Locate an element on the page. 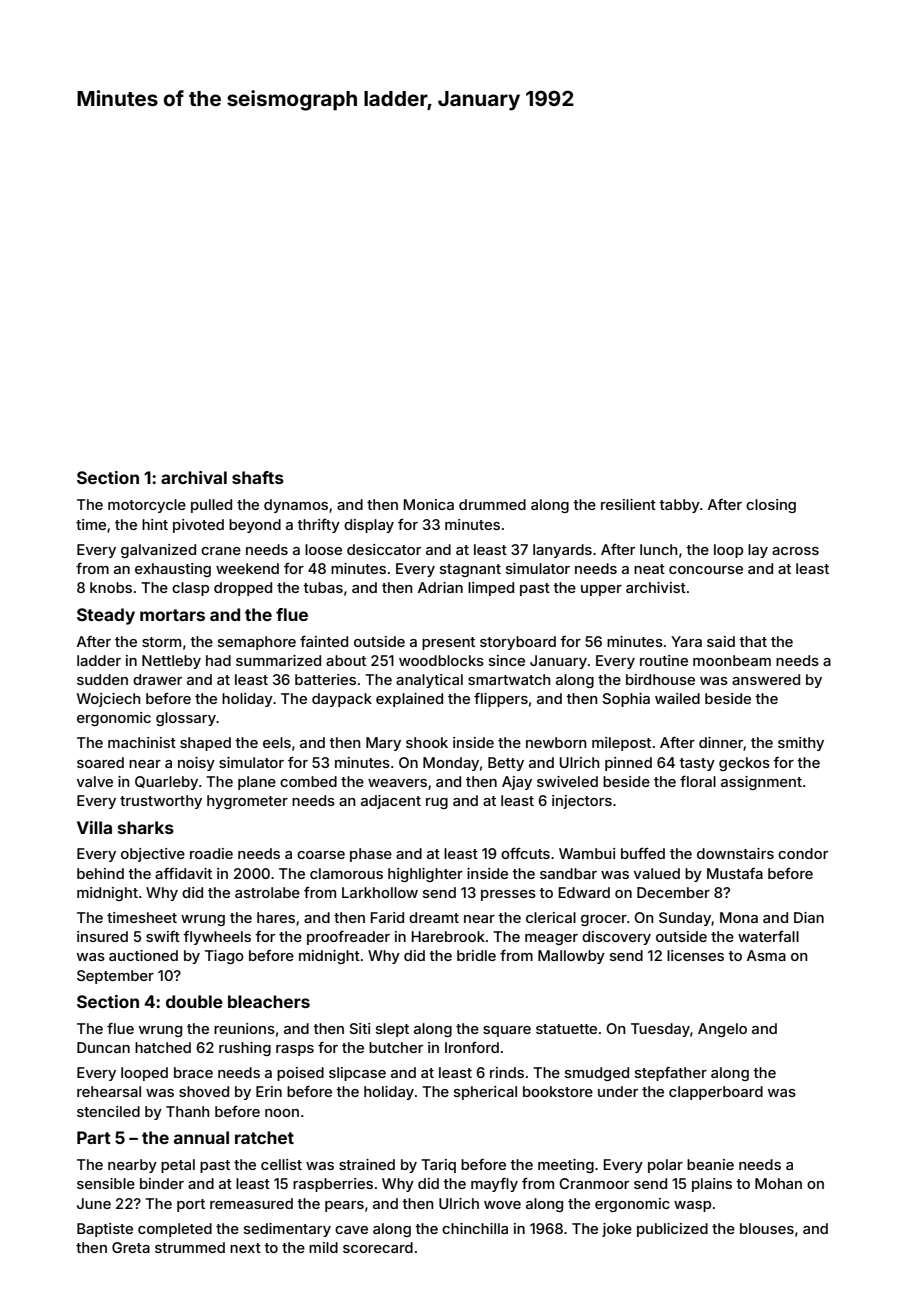 The height and width of the image is (1316, 908). pears is located at coordinates (344, 1206).
